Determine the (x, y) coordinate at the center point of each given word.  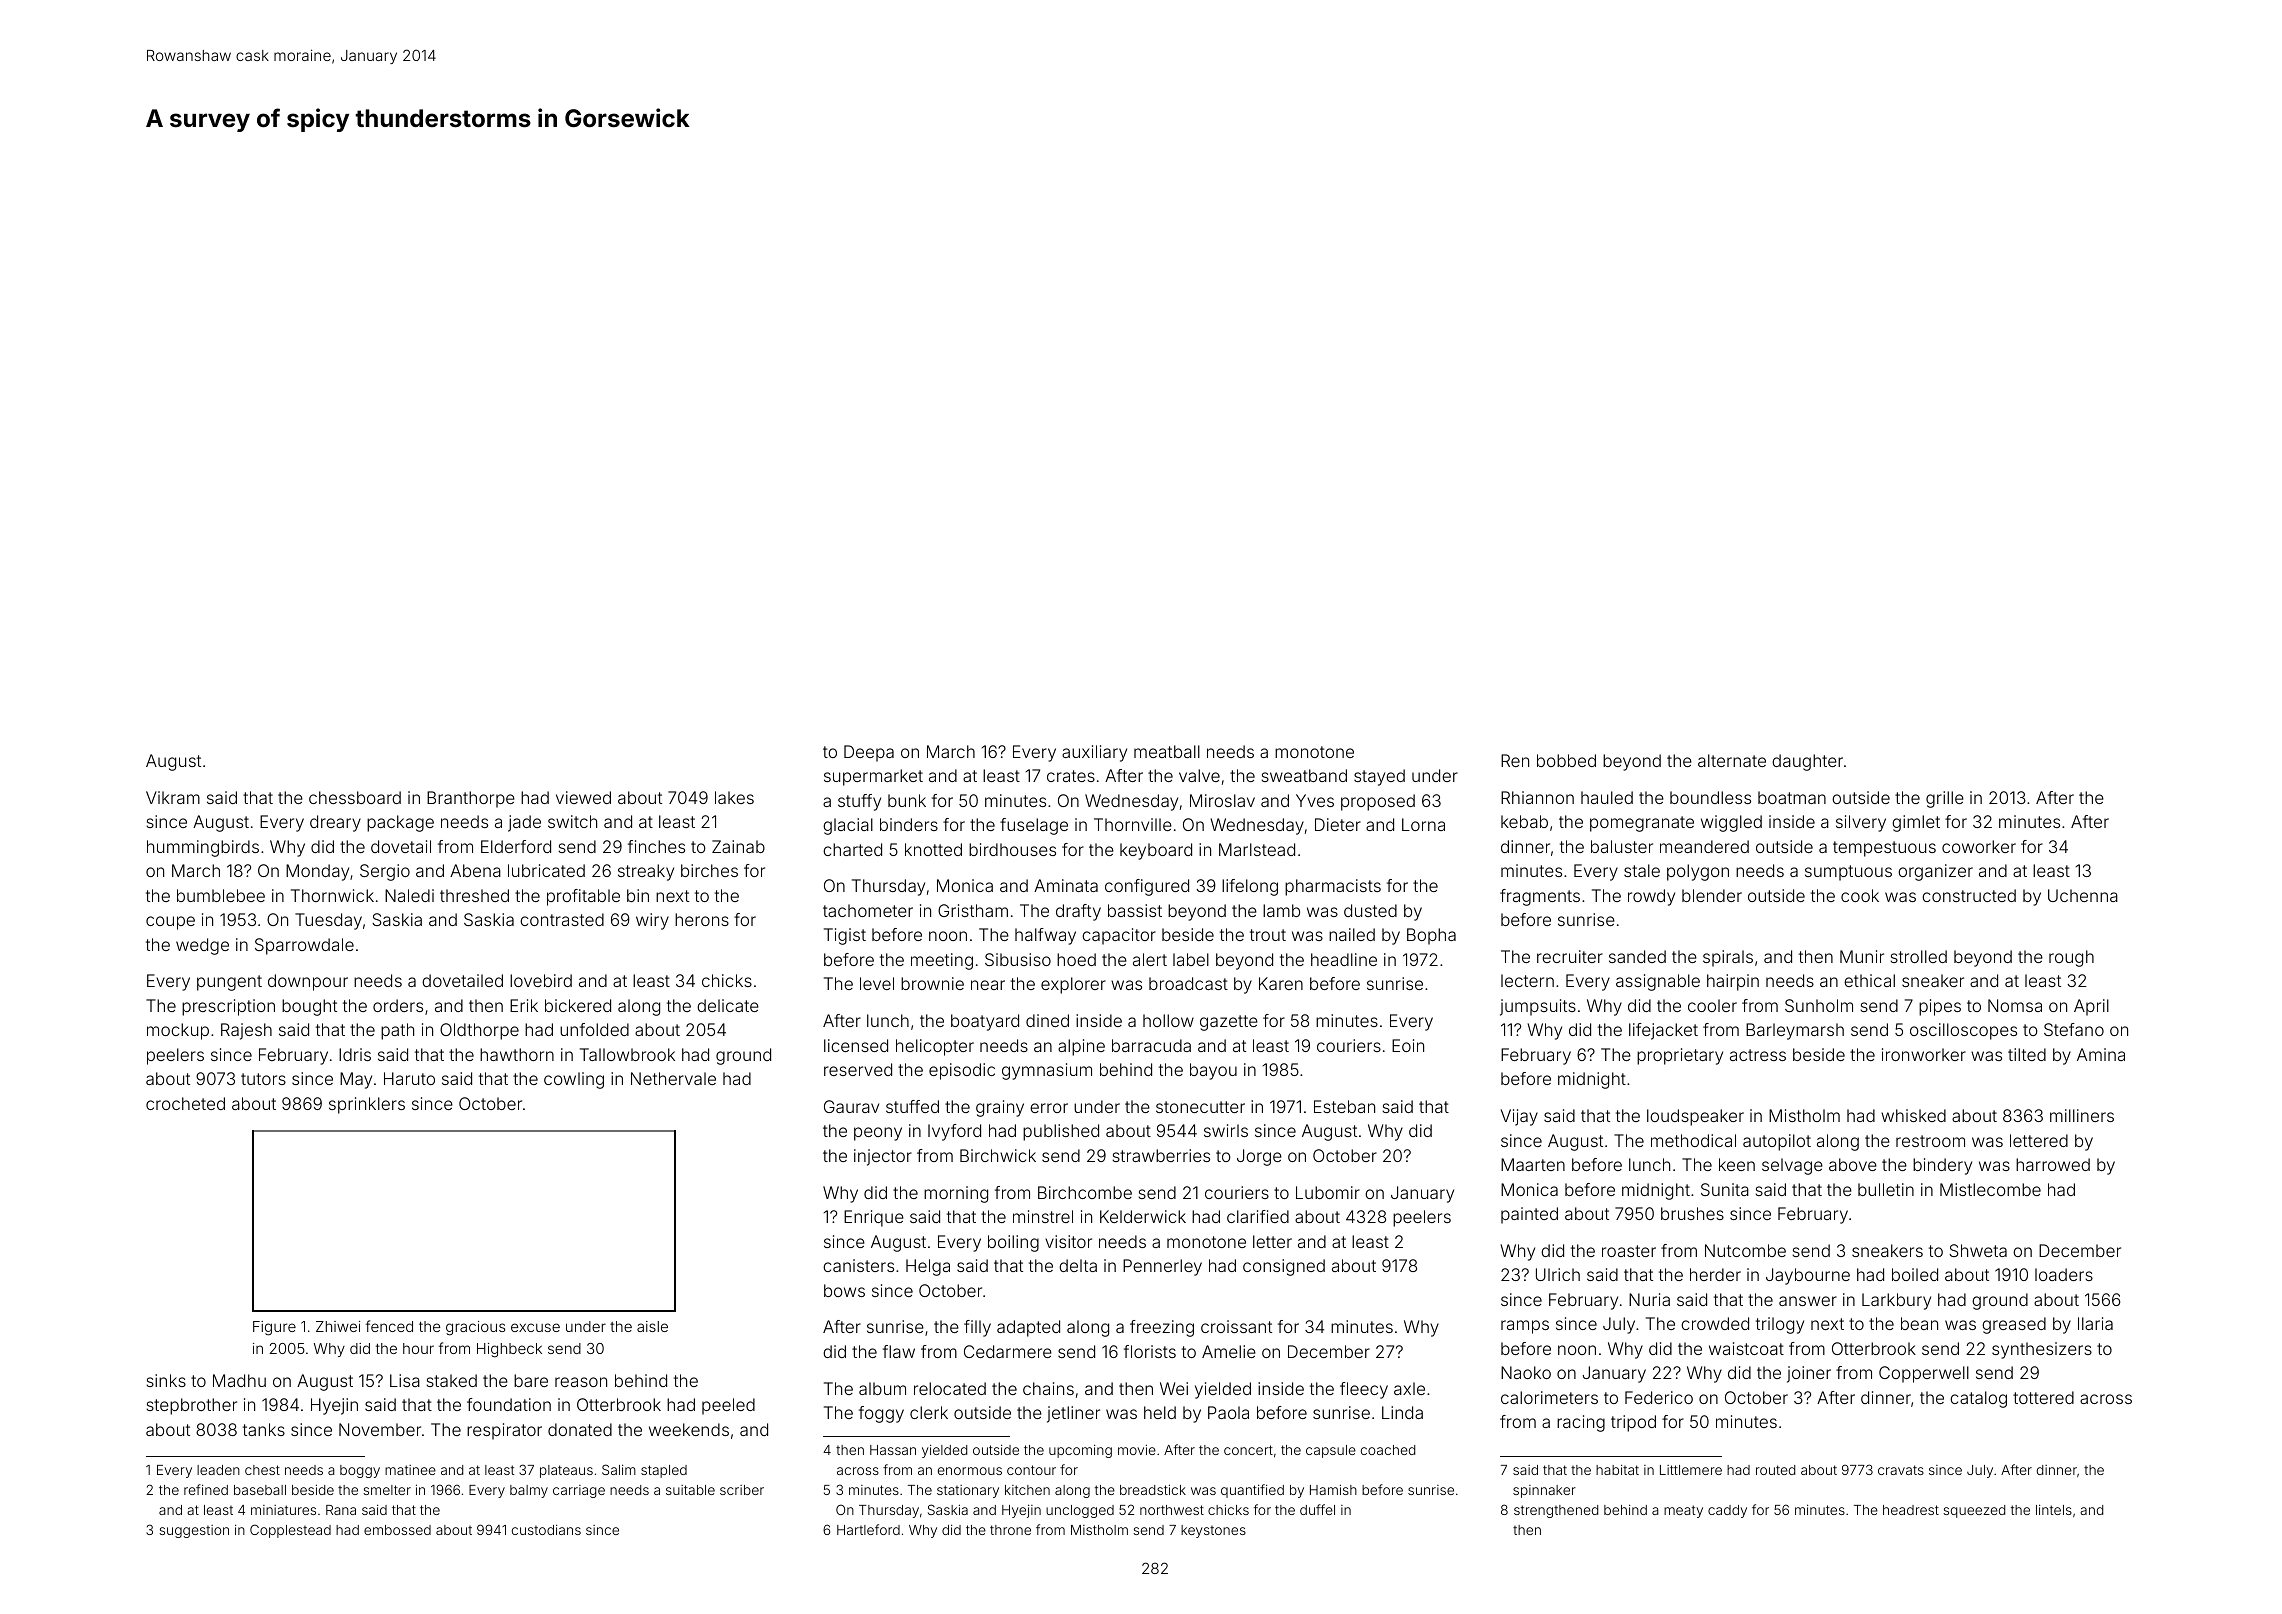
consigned (1284, 1267)
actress (1758, 1055)
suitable (690, 1490)
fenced (389, 1326)
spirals (1728, 958)
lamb (1281, 910)
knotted (933, 849)
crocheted (185, 1103)
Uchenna (2083, 895)
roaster (1629, 1251)
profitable (583, 897)
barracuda (1151, 1045)
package (400, 823)
